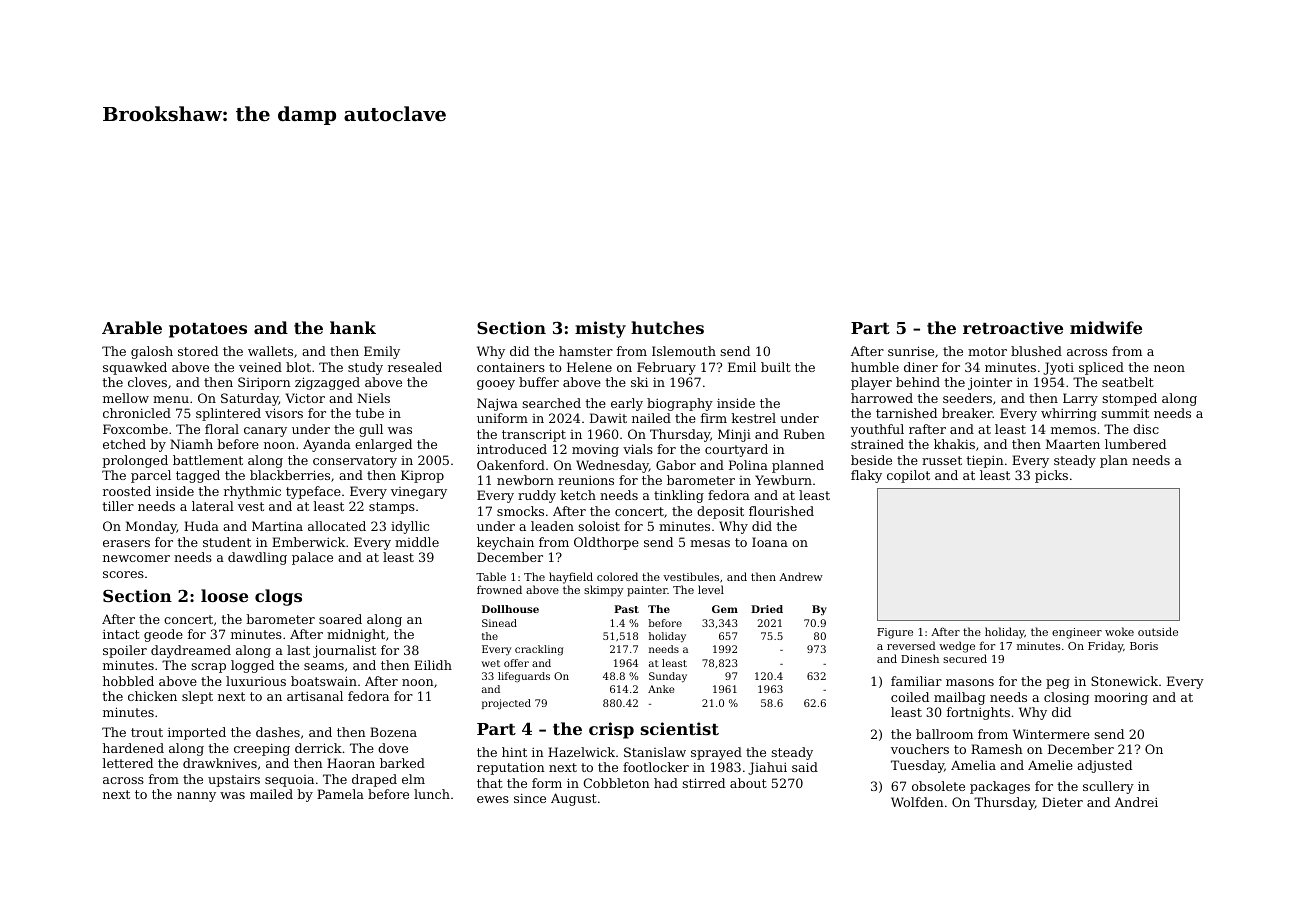 Image resolution: width=1308 pixels, height=924 pixels. I want to click on dawdling, so click(257, 558).
